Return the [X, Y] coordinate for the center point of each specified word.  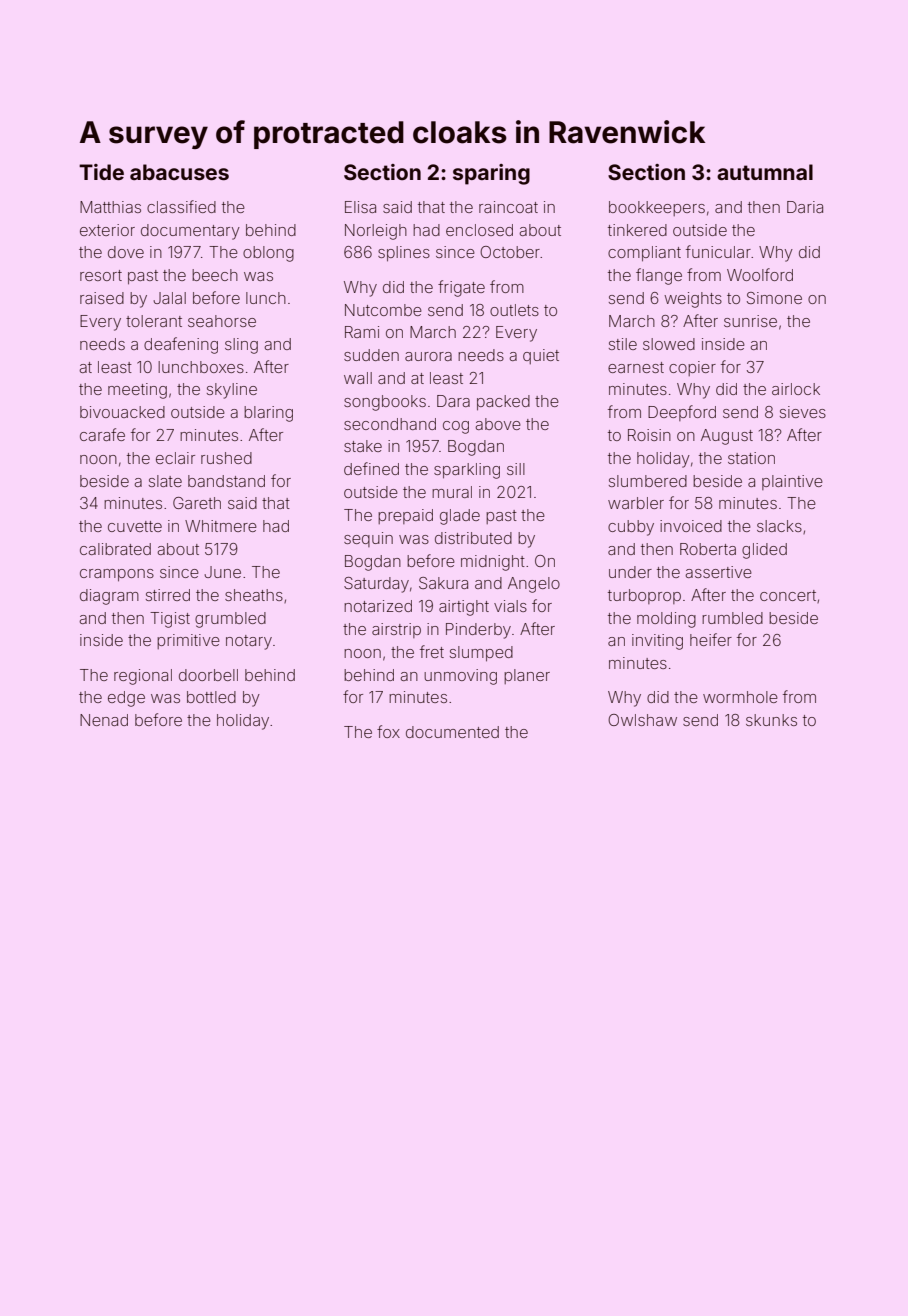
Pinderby [478, 631]
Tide [101, 172]
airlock [796, 389]
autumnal [765, 172]
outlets [514, 310]
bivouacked [122, 412]
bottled [211, 697]
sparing [491, 174]
